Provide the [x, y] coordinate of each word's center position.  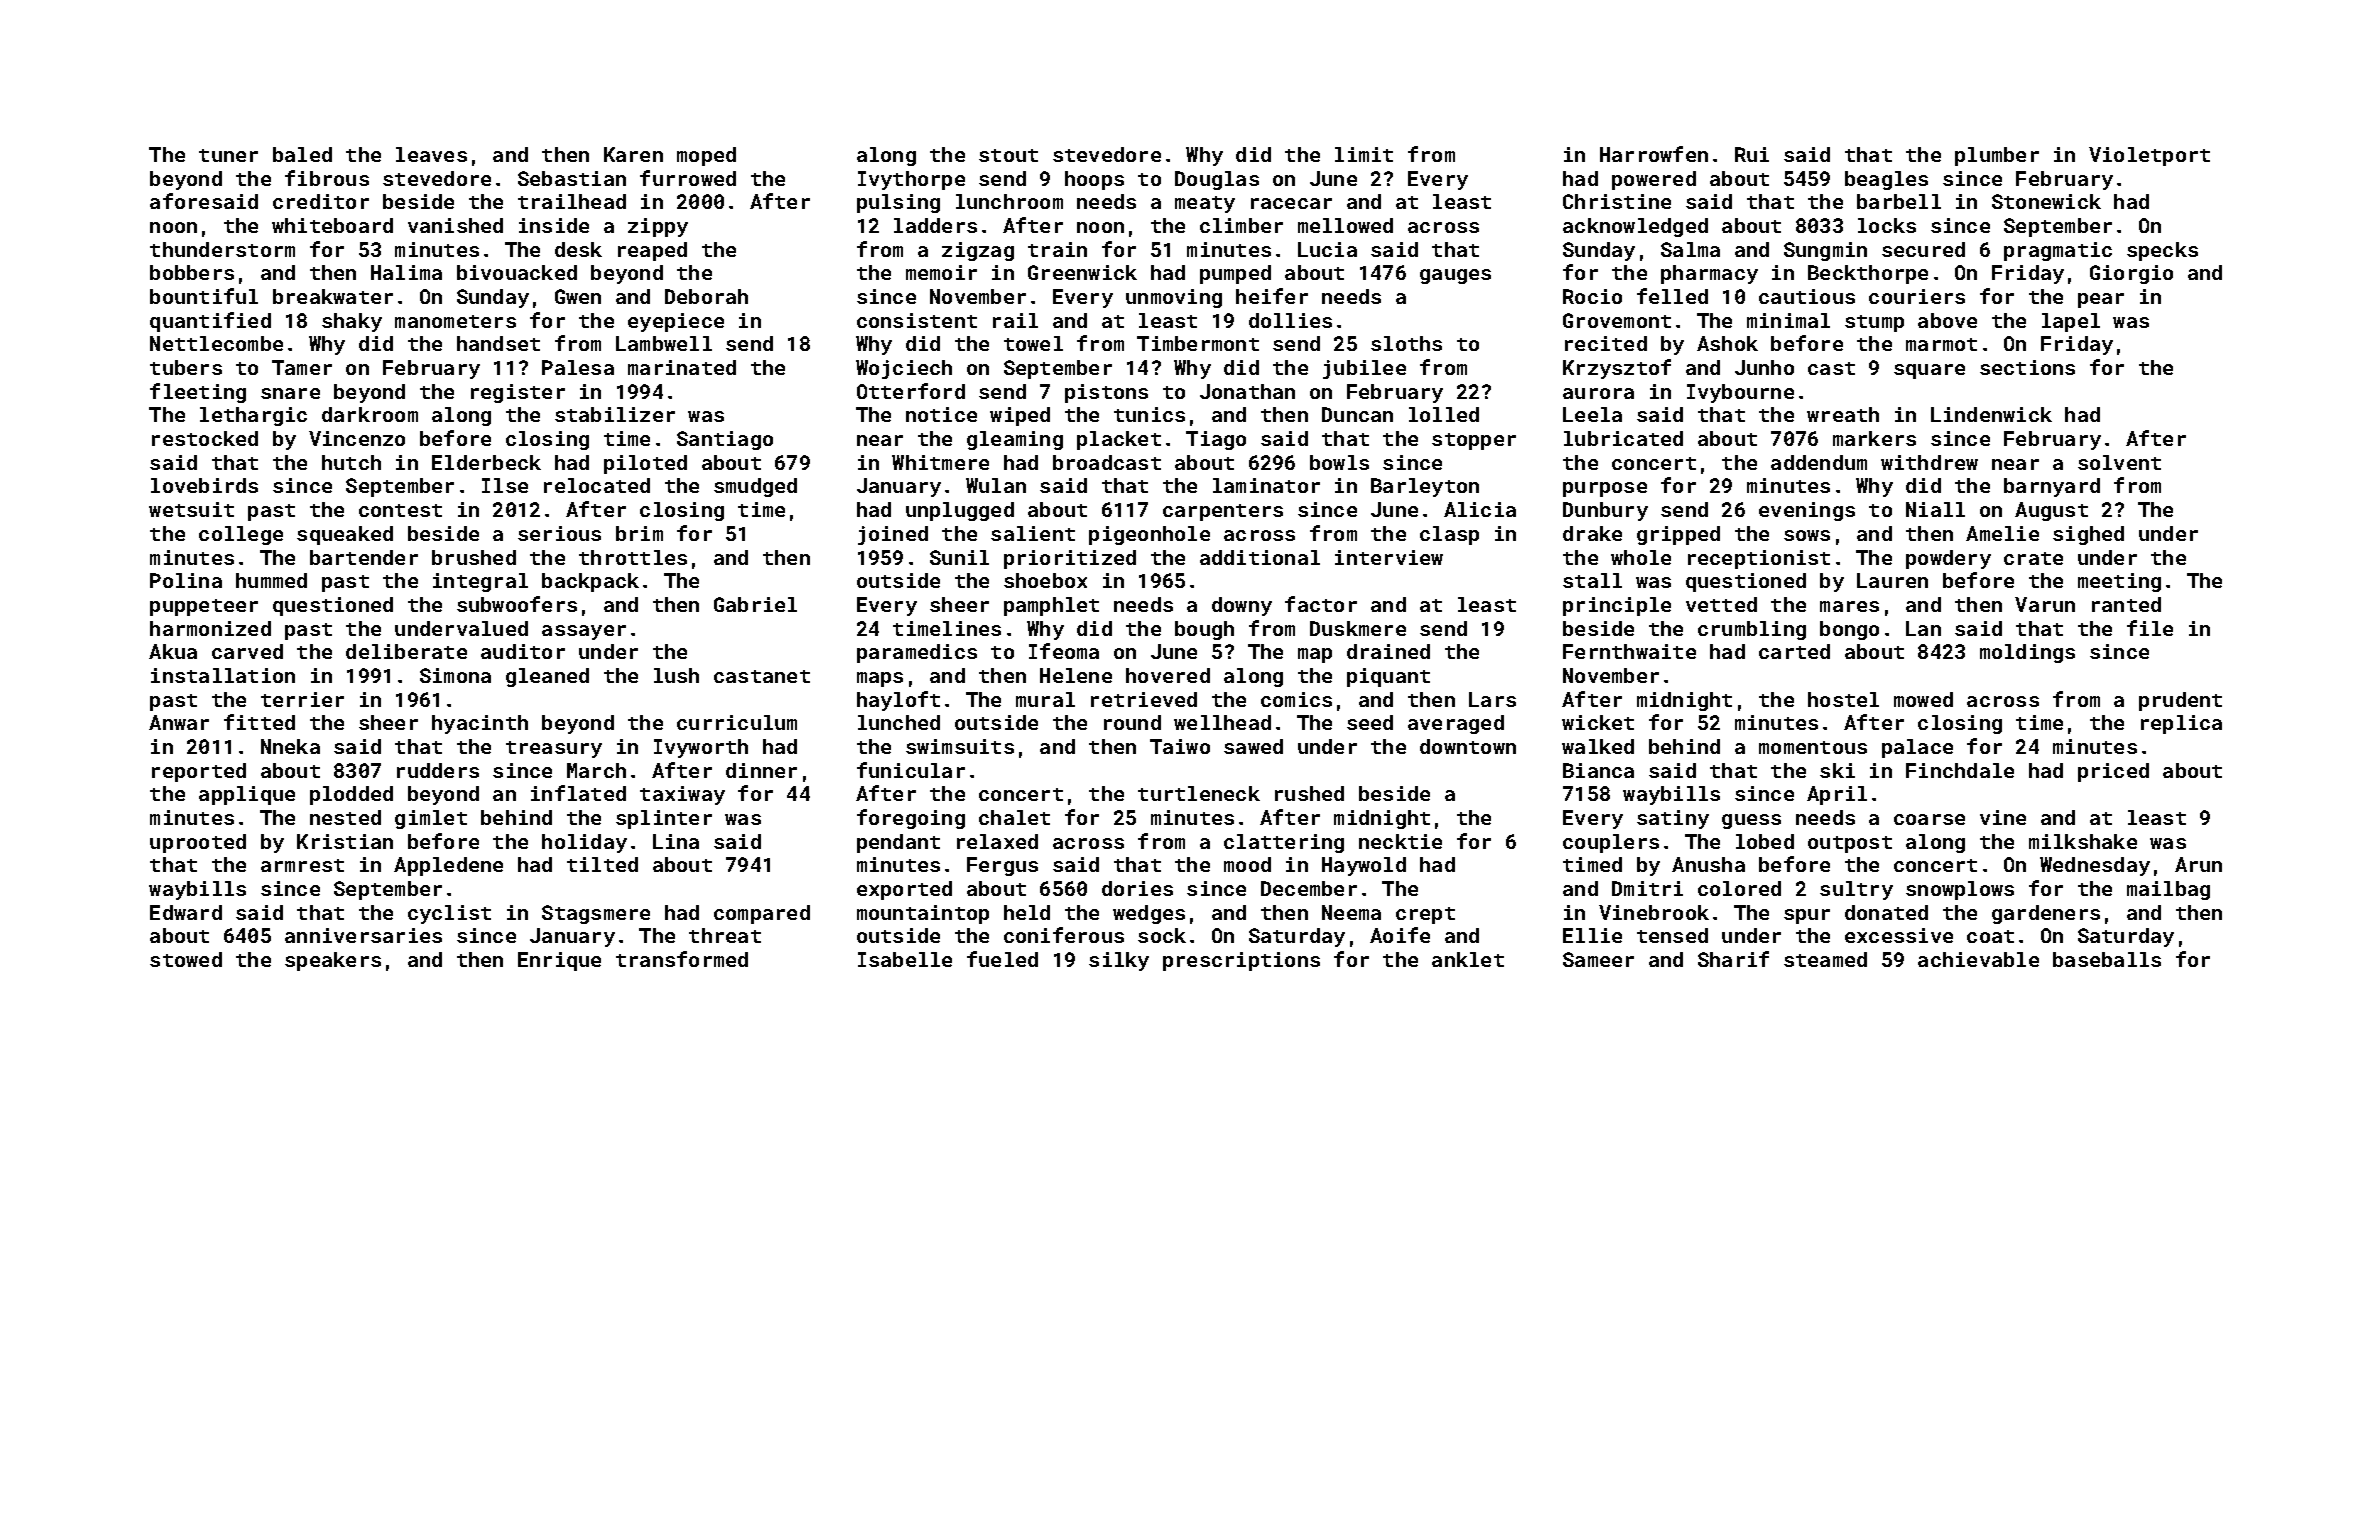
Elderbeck [486, 462]
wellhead [1222, 722]
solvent [2119, 462]
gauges [1455, 276]
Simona [455, 675]
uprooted [198, 843]
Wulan [996, 485]
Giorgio [2131, 274]
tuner [228, 155]
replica [2181, 724]
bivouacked [517, 272]
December [1309, 888]
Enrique [559, 961]
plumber [1997, 156]
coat [1990, 936]
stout [1008, 155]
